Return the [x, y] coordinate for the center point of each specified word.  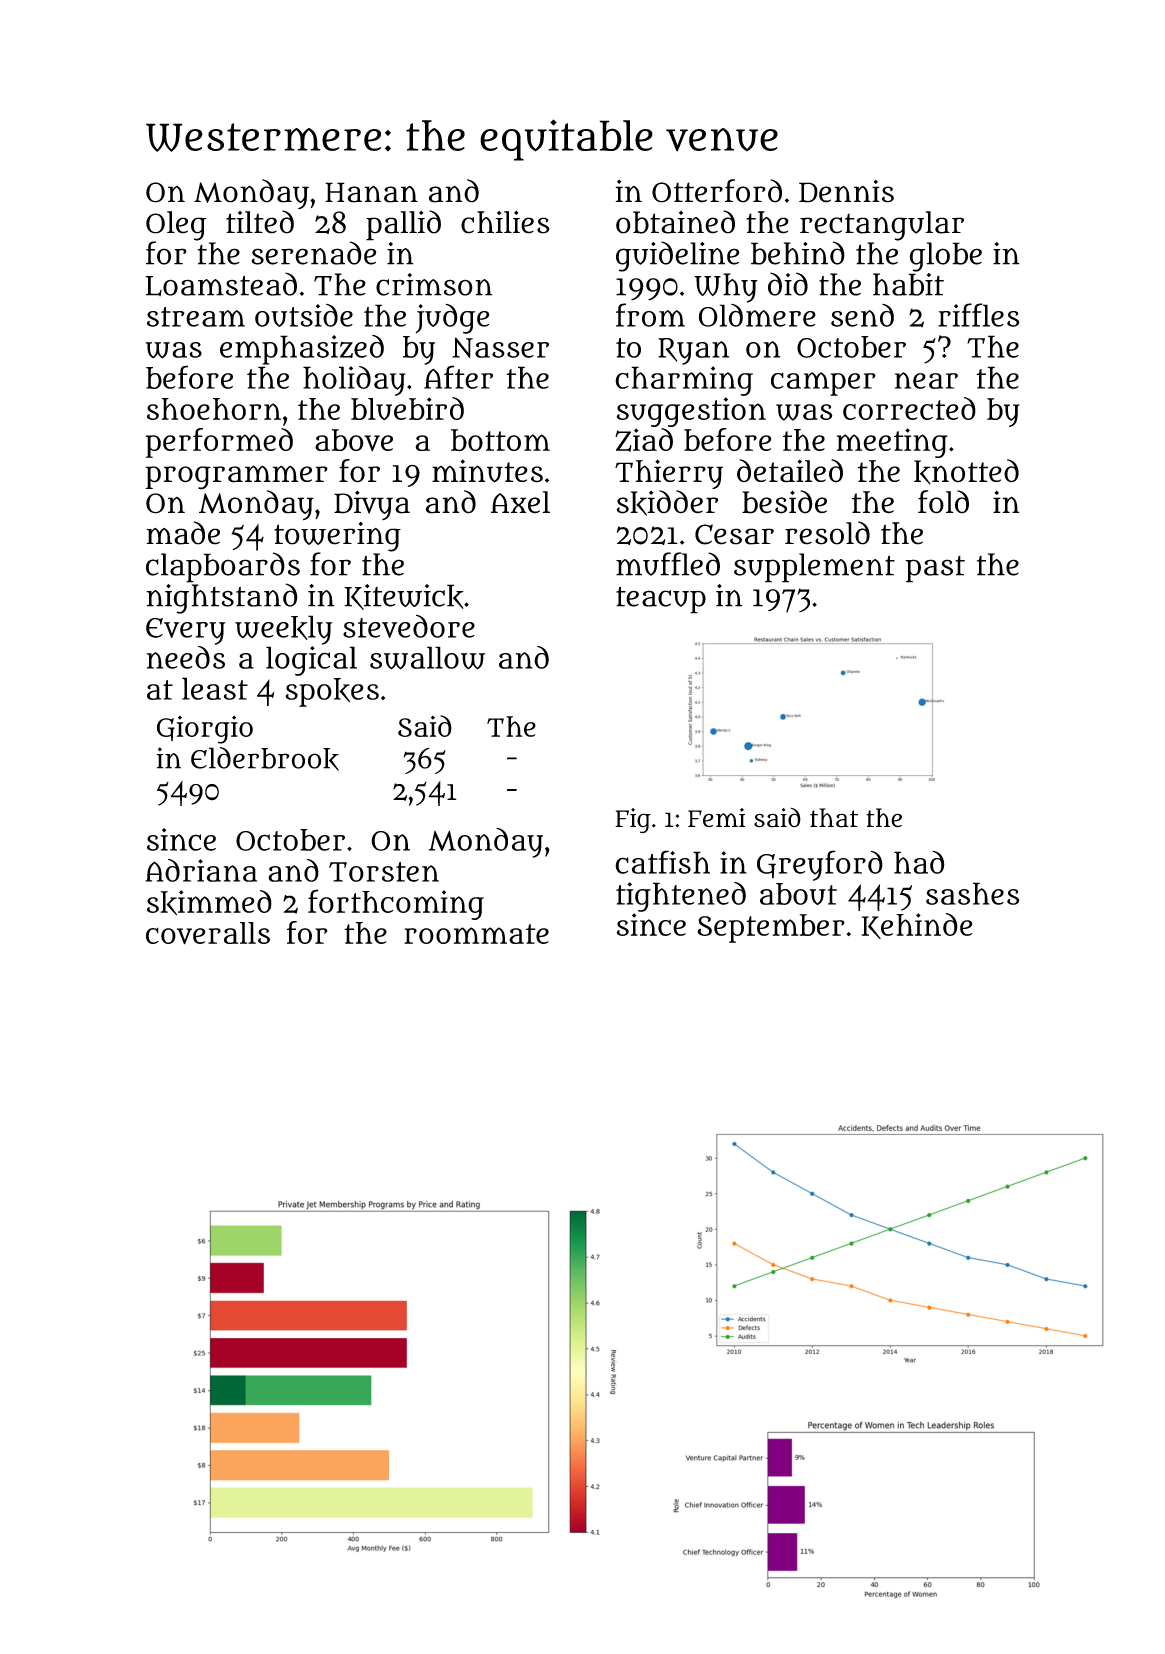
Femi [716, 817]
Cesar [734, 534]
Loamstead [221, 284]
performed [219, 443]
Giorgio [205, 730]
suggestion [691, 412]
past [935, 569]
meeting [892, 443]
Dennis [846, 191]
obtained [675, 222]
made [183, 533]
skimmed [209, 903]
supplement [814, 568]
